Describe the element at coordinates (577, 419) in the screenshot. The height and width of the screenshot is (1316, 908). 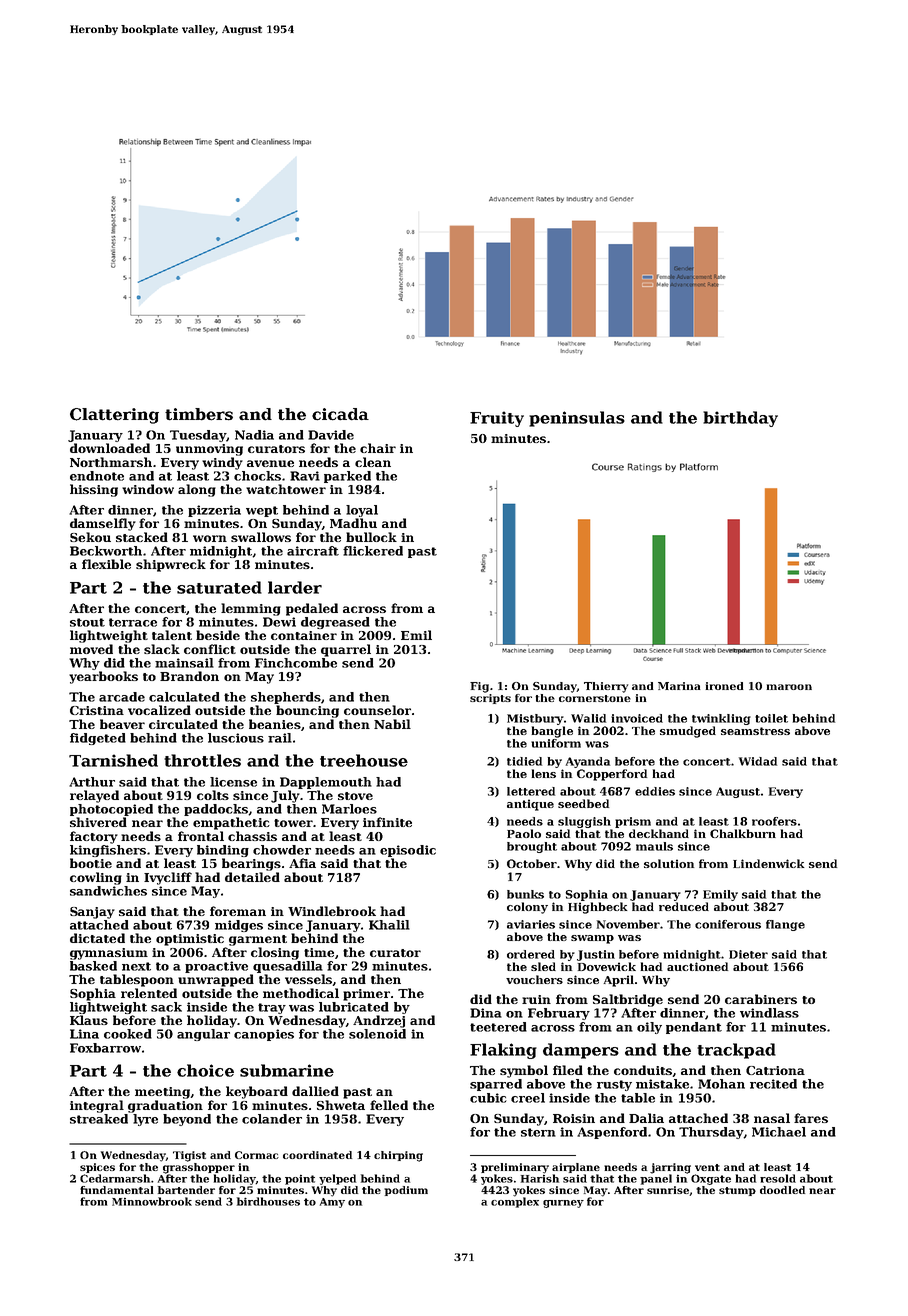
I see `peninsulas` at that location.
